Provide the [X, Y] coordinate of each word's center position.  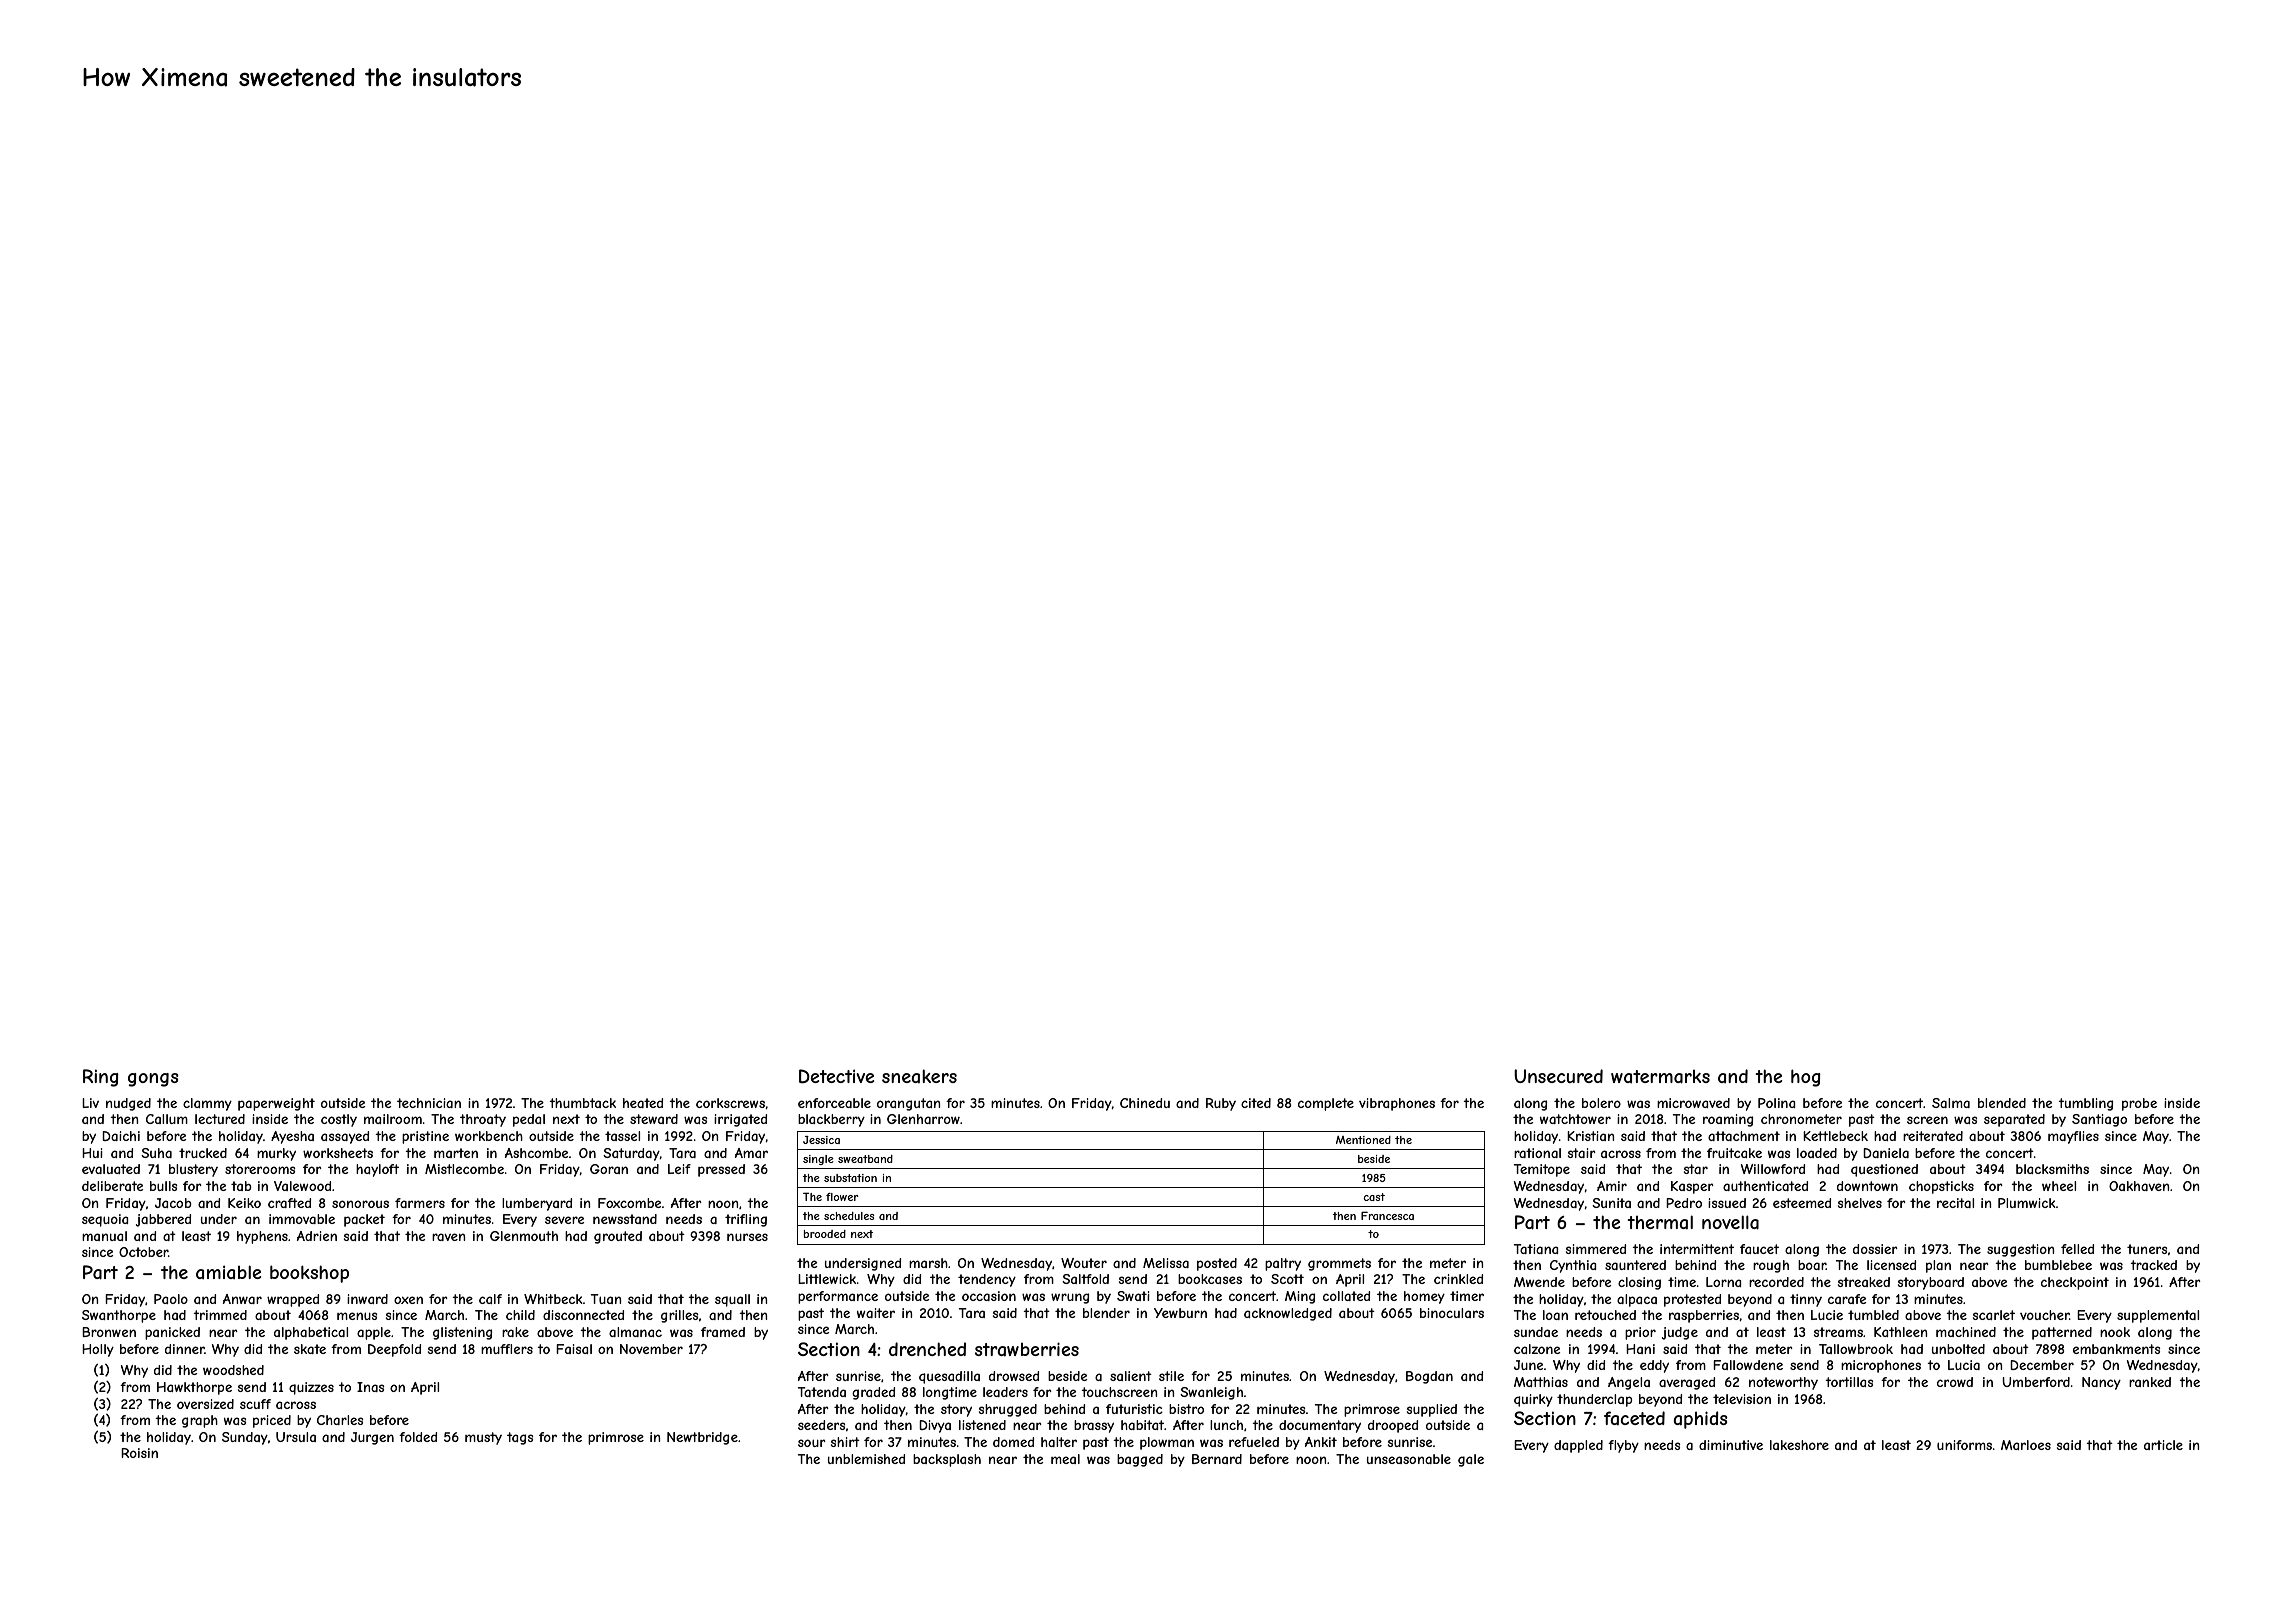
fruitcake [1734, 1153]
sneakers [919, 1076]
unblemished [866, 1459]
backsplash [947, 1460]
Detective [836, 1076]
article [2163, 1445]
